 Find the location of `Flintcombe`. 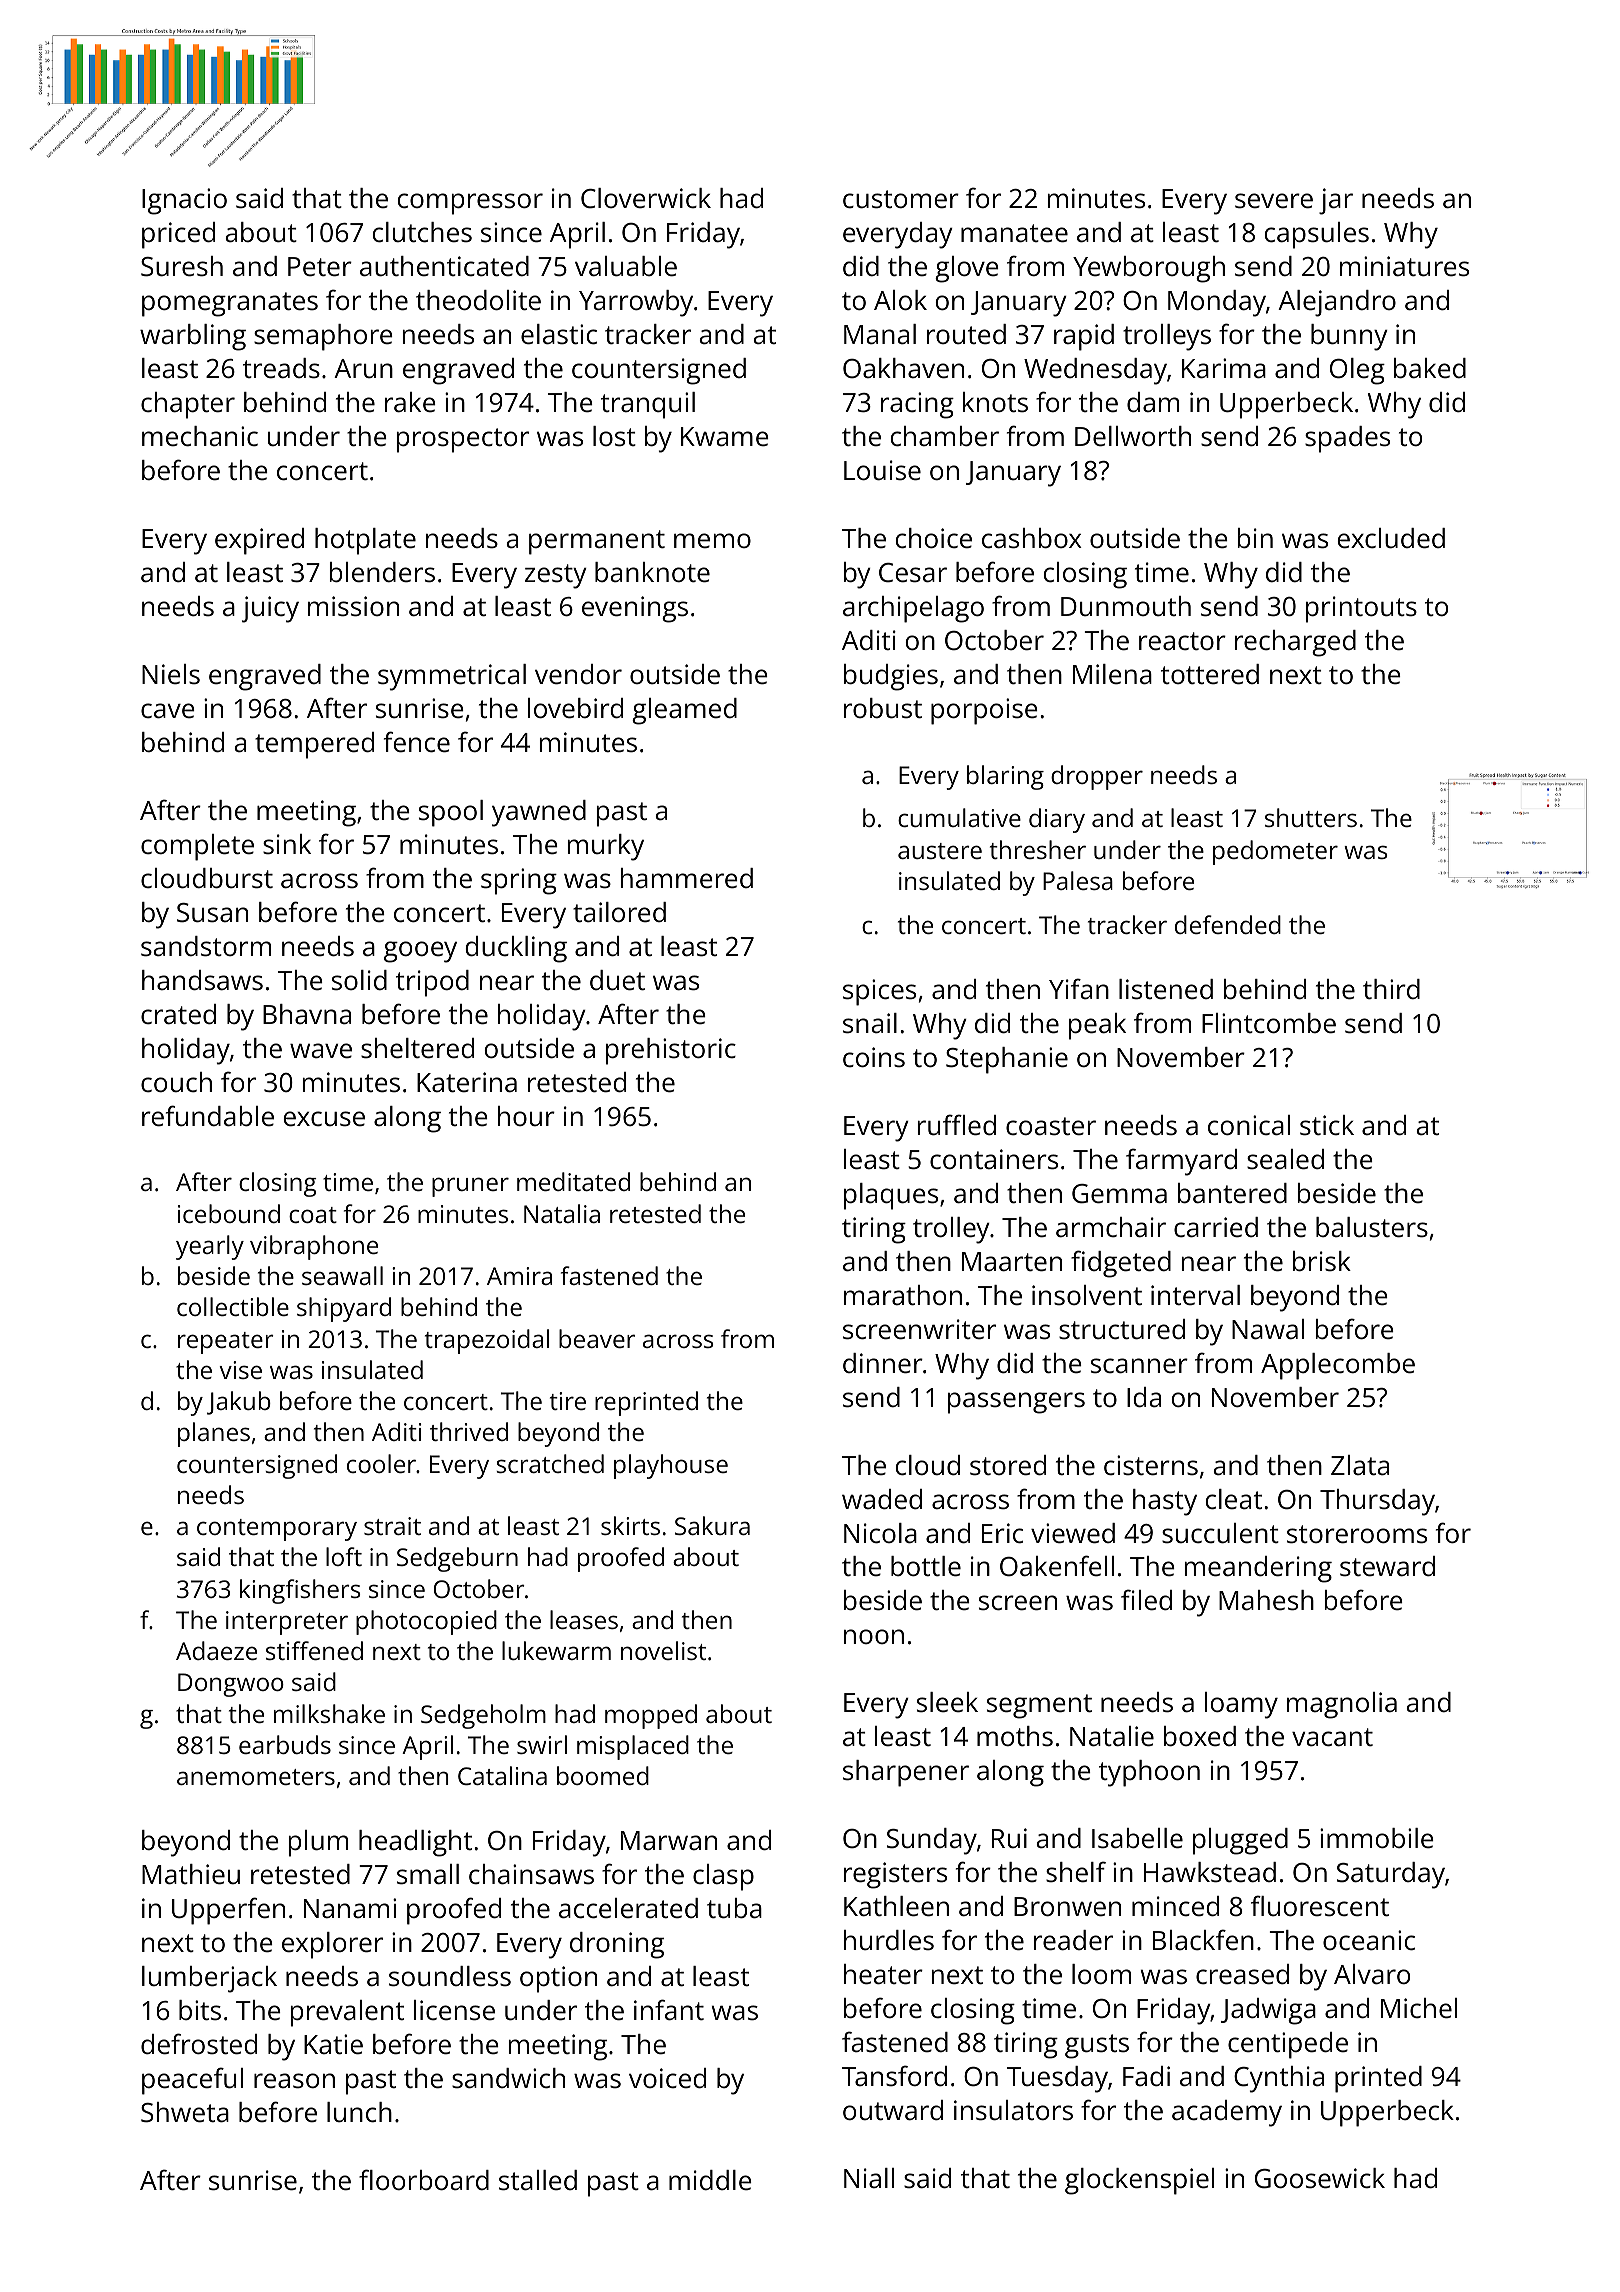

Flintcombe is located at coordinates (1269, 1023).
